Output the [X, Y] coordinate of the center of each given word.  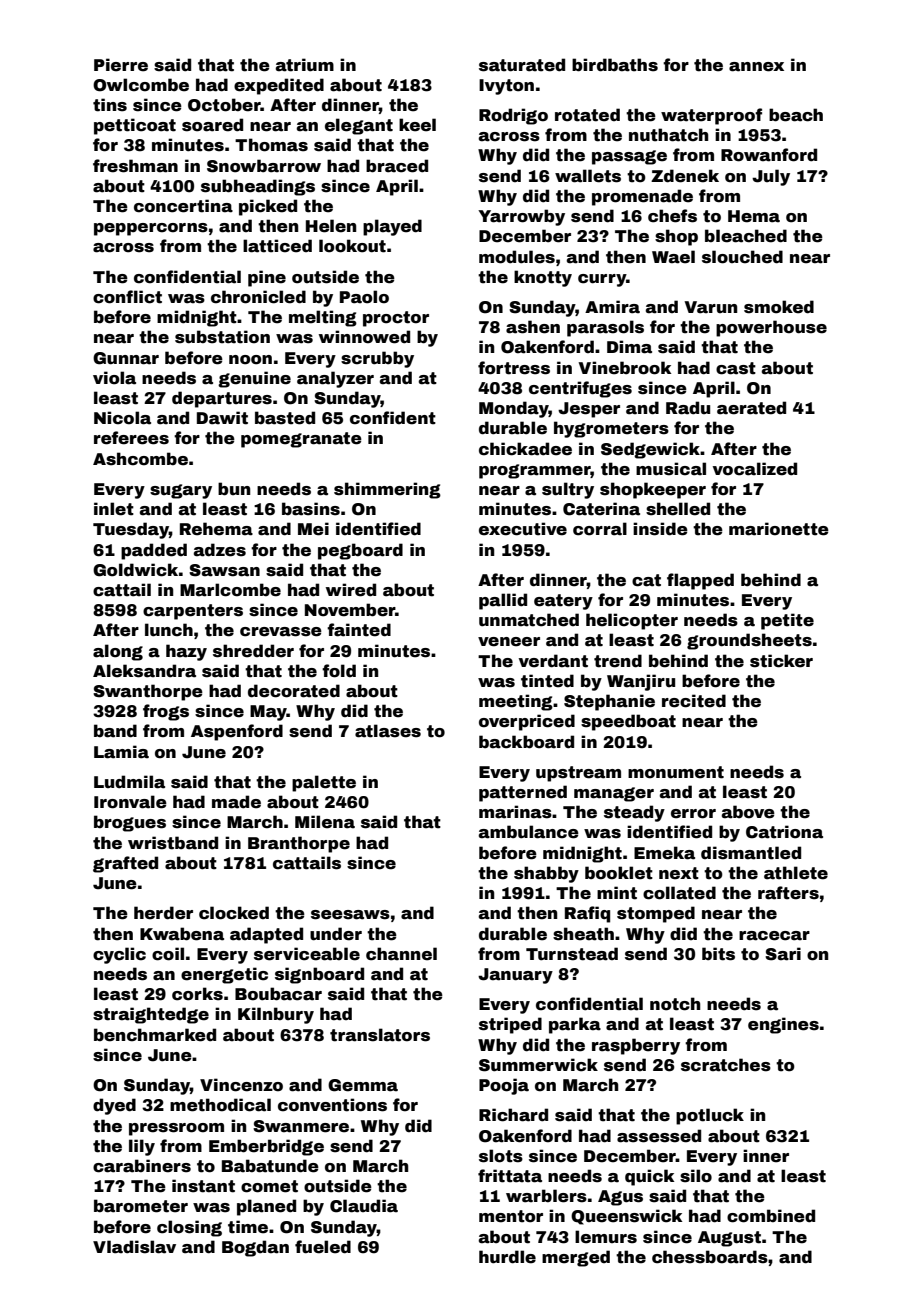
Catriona [784, 832]
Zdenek [685, 176]
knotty [543, 278]
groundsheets [749, 641]
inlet [114, 509]
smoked [779, 307]
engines [783, 1025]
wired [351, 590]
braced [397, 166]
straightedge [151, 1015]
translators [380, 1035]
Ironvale [130, 802]
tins [110, 105]
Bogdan [255, 1248]
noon [250, 360]
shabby [546, 874]
